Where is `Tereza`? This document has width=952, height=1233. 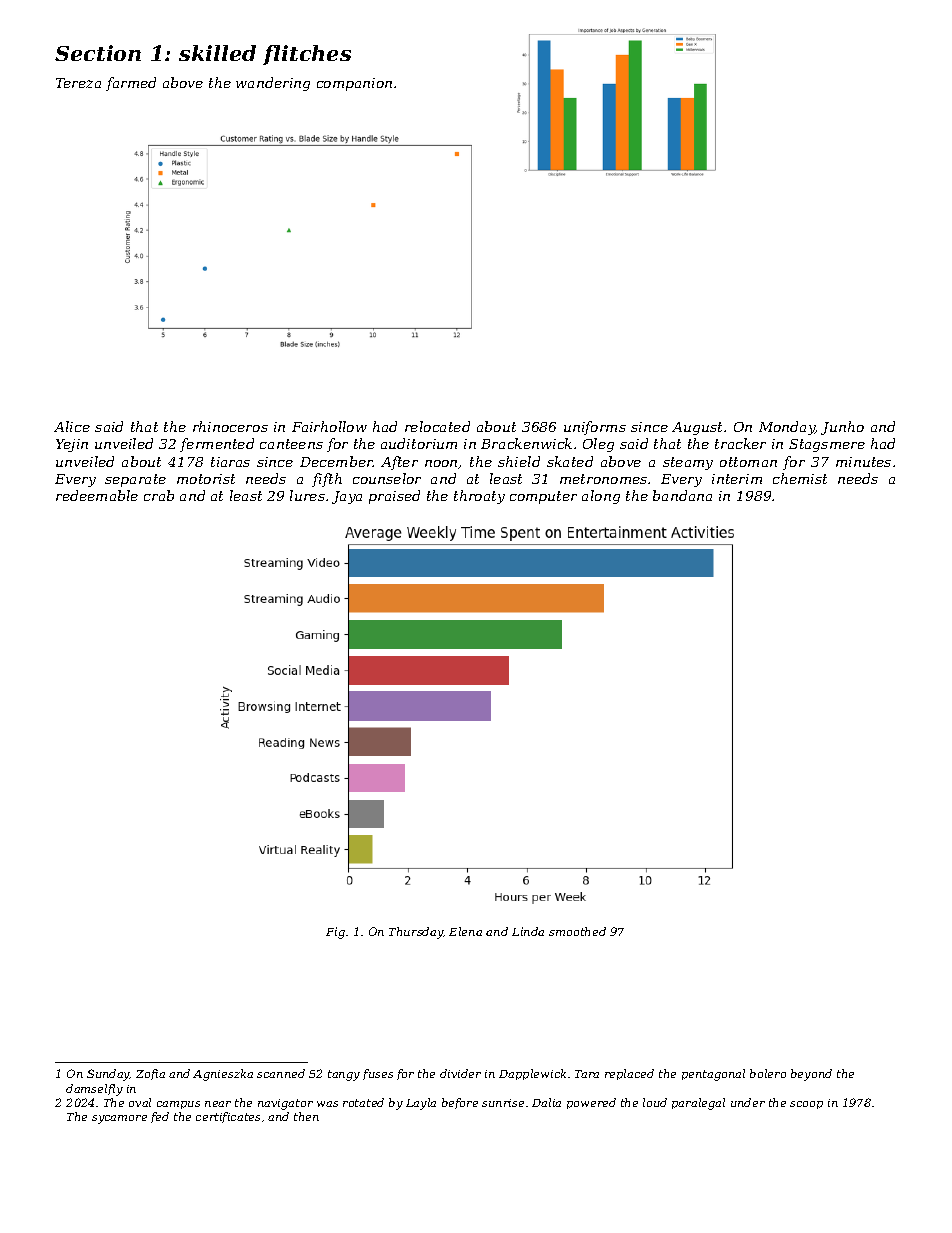
Tereza is located at coordinates (78, 83).
